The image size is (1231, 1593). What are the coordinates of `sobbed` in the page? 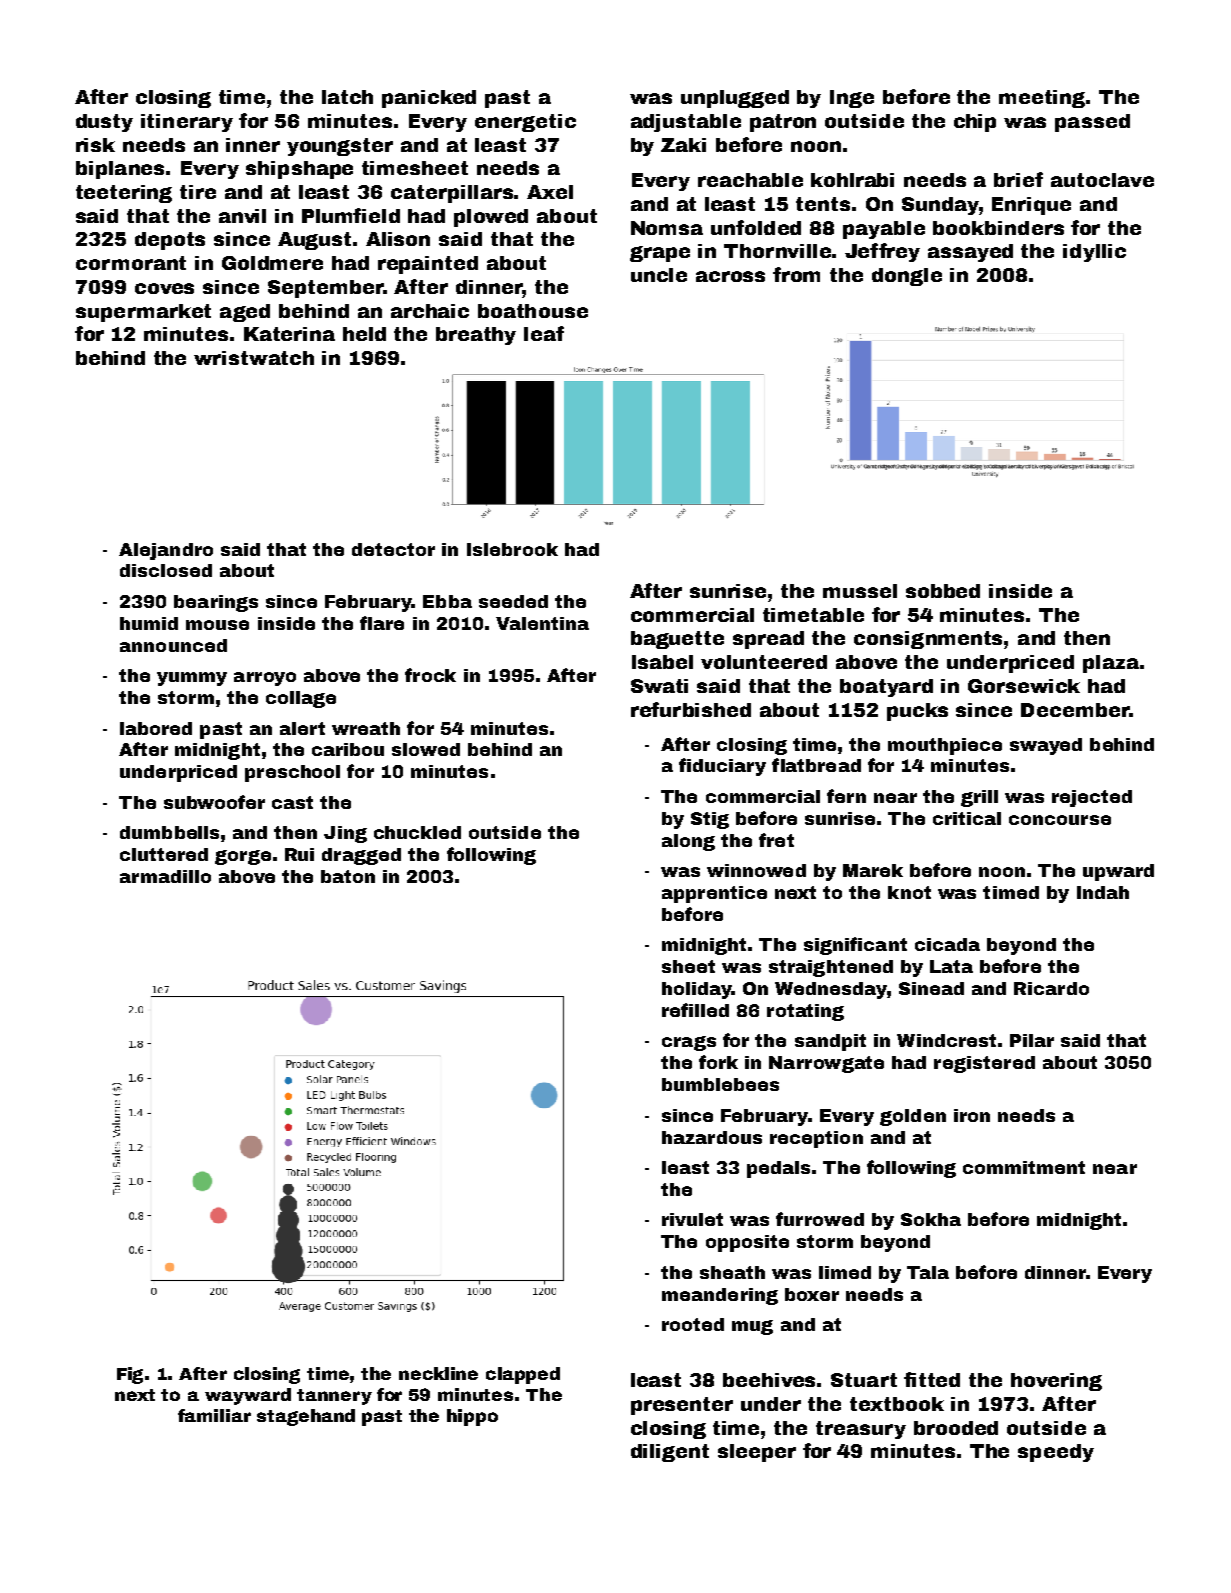 It's located at (943, 591).
